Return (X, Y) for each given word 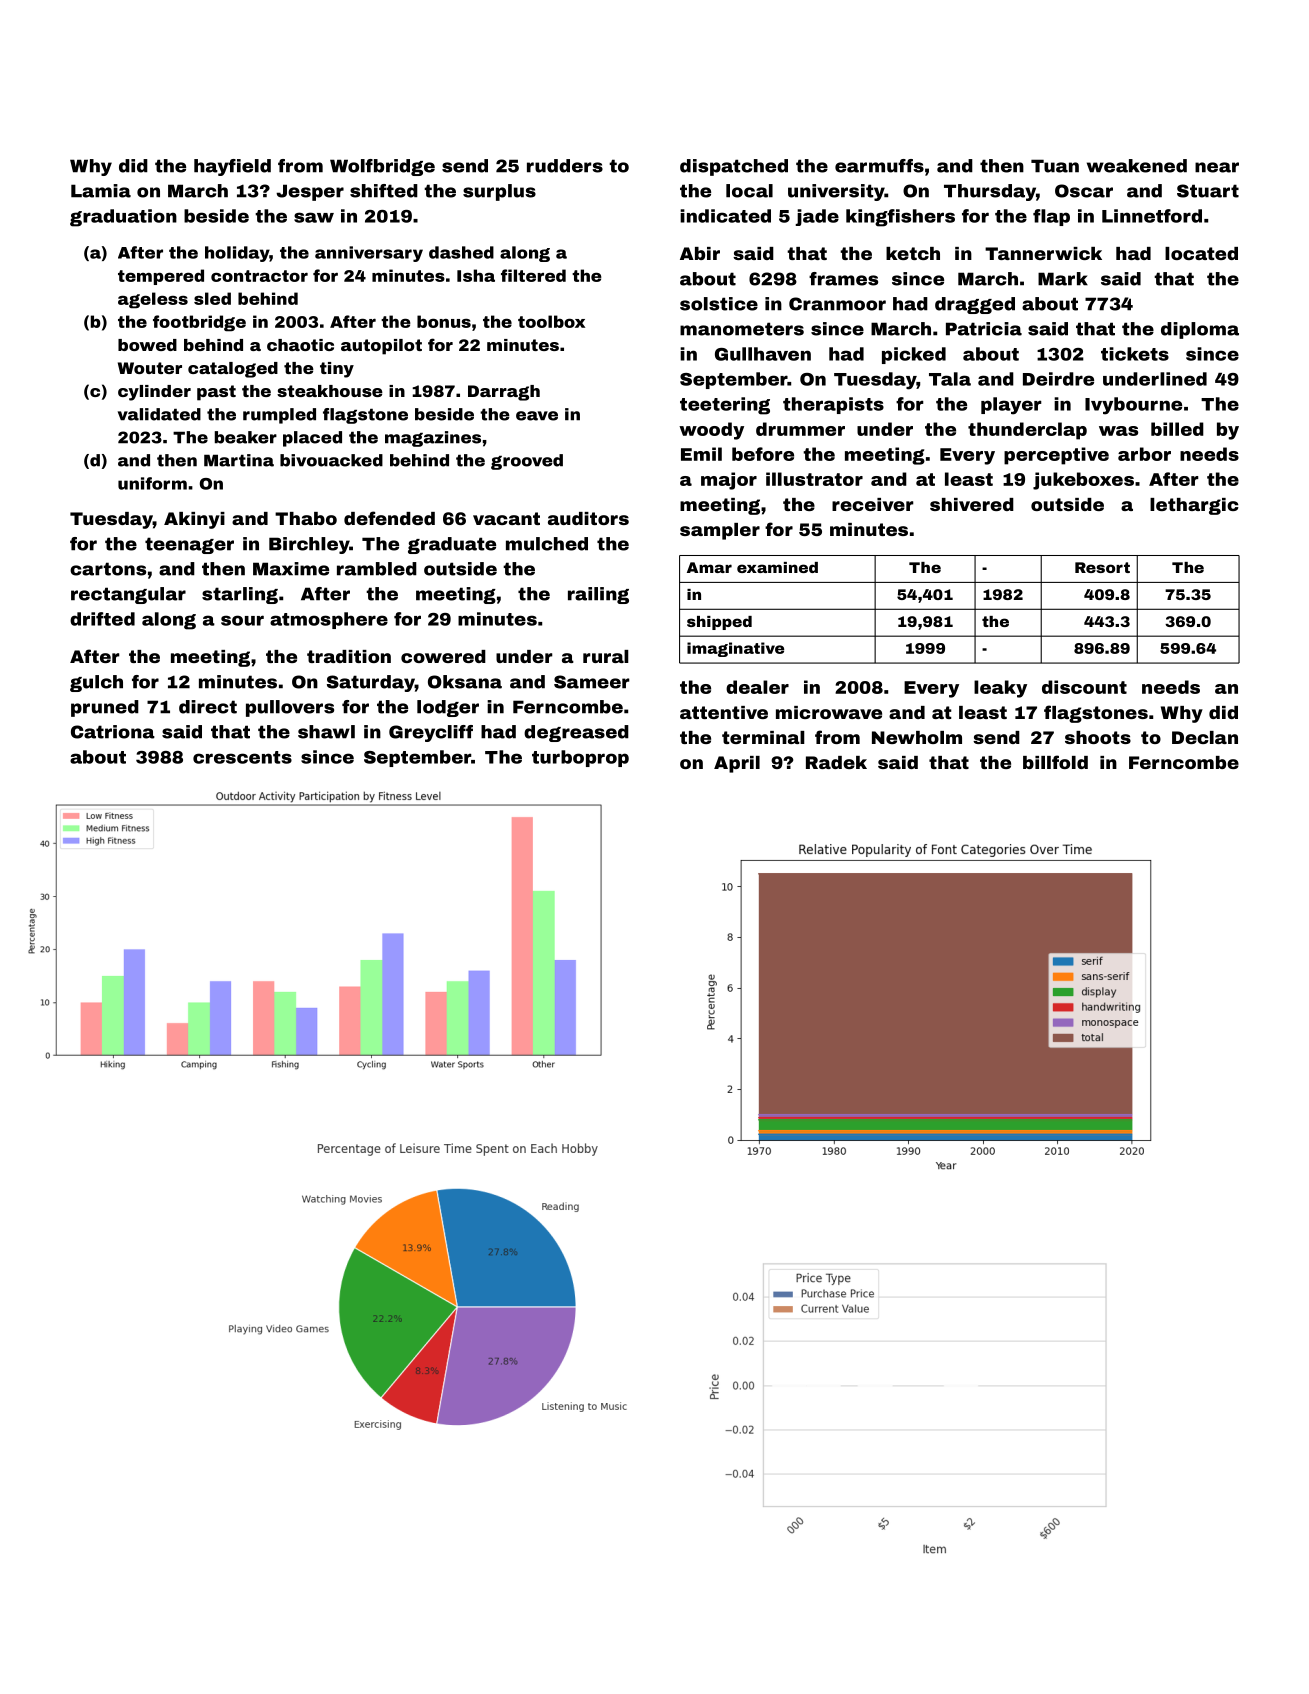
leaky (1000, 689)
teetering (725, 406)
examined (777, 567)
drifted (102, 619)
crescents (242, 757)
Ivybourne (1133, 406)
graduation (123, 218)
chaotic (300, 345)
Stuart (1208, 191)
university (836, 192)
